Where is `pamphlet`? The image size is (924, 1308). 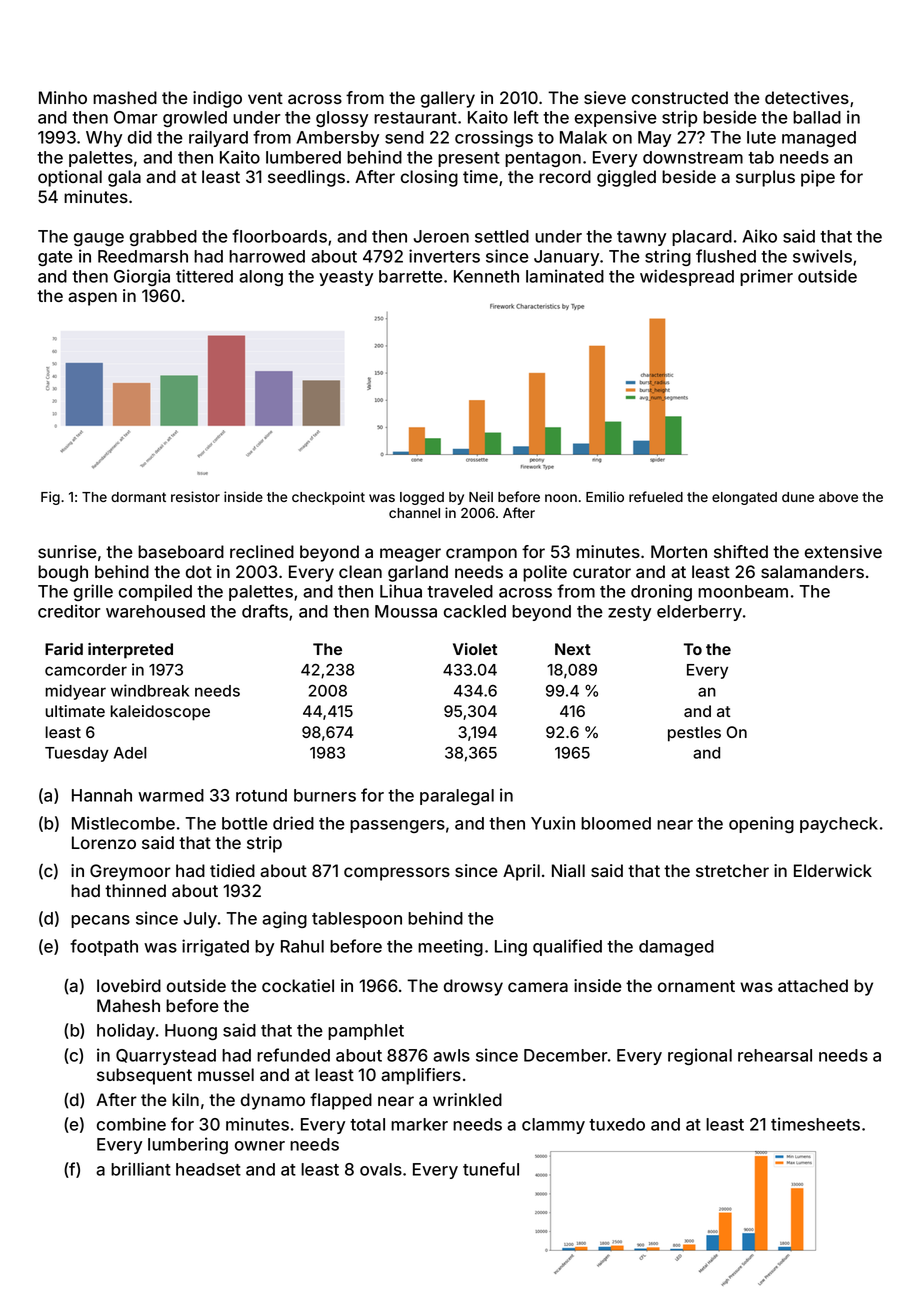
pamphlet is located at coordinates (366, 1032).
